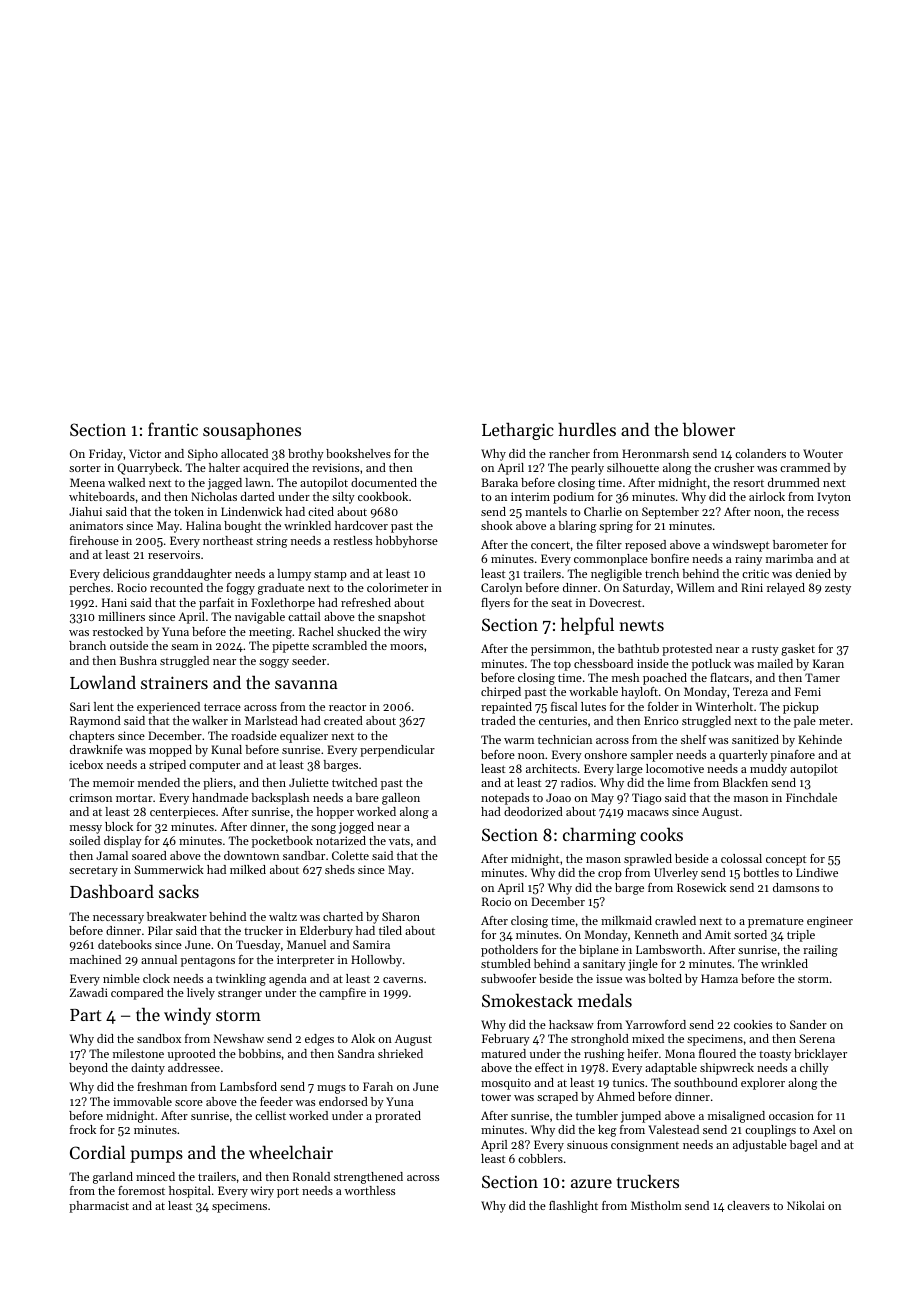 Image resolution: width=924 pixels, height=1308 pixels. Describe the element at coordinates (222, 707) in the screenshot. I see `terrace` at that location.
